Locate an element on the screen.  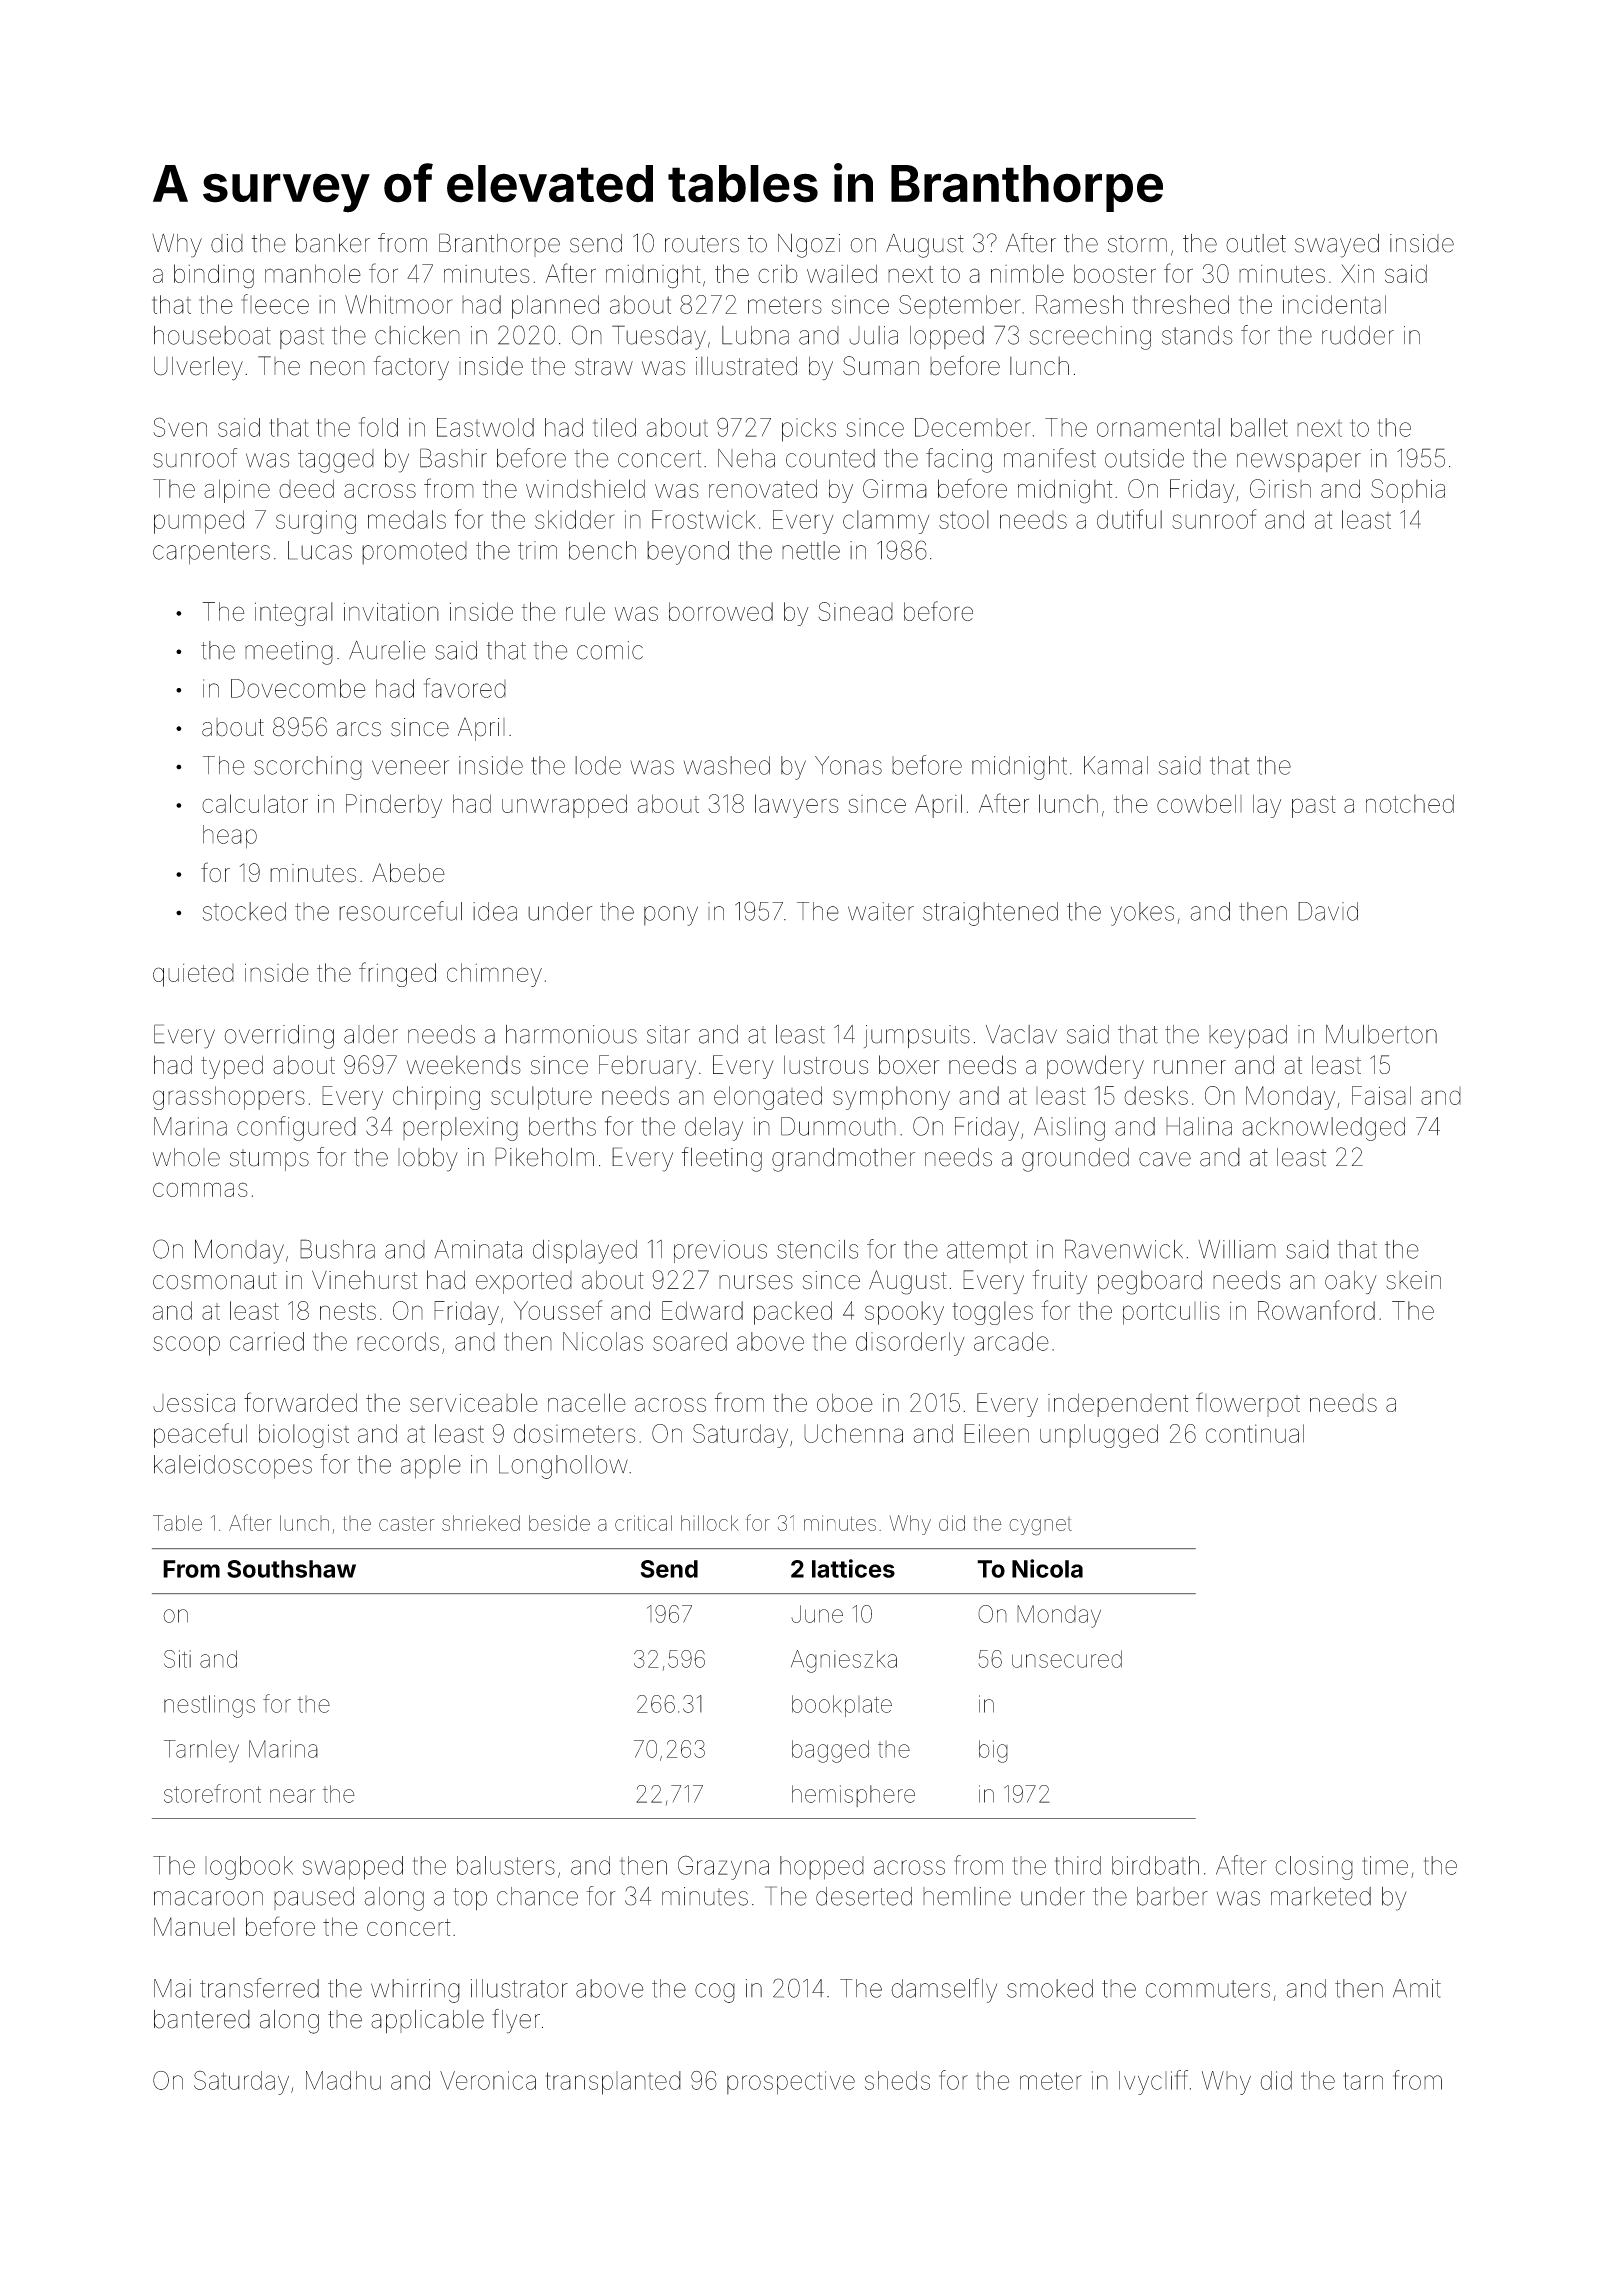
Youssef is located at coordinates (558, 1310).
